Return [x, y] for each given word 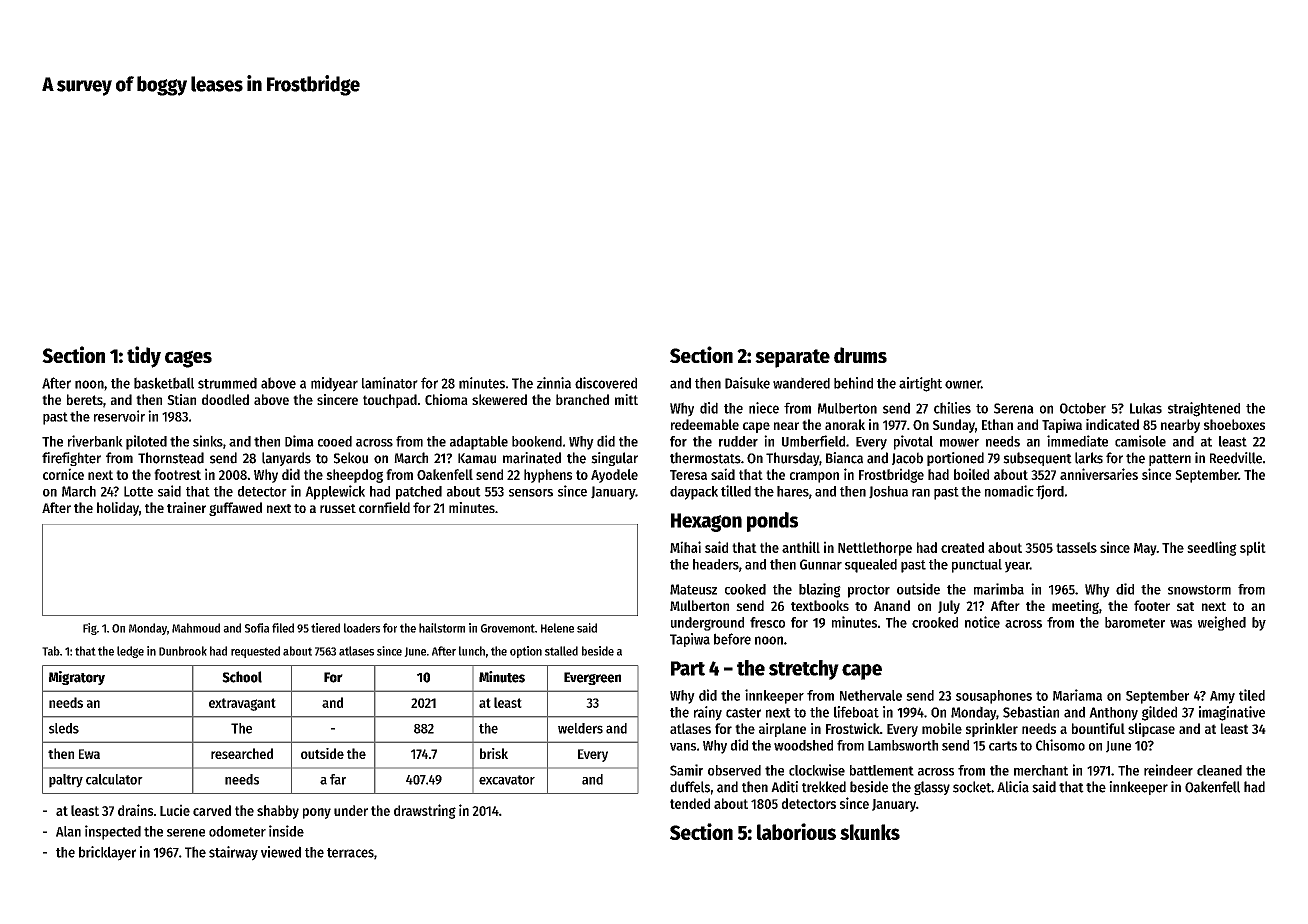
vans [683, 747]
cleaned [1219, 770]
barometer [1135, 622]
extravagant [242, 704]
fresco [767, 622]
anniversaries [1099, 474]
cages [188, 359]
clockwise [817, 770]
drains [135, 810]
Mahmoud [196, 628]
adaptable [479, 443]
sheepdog [354, 476]
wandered [801, 383]
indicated [1112, 424]
